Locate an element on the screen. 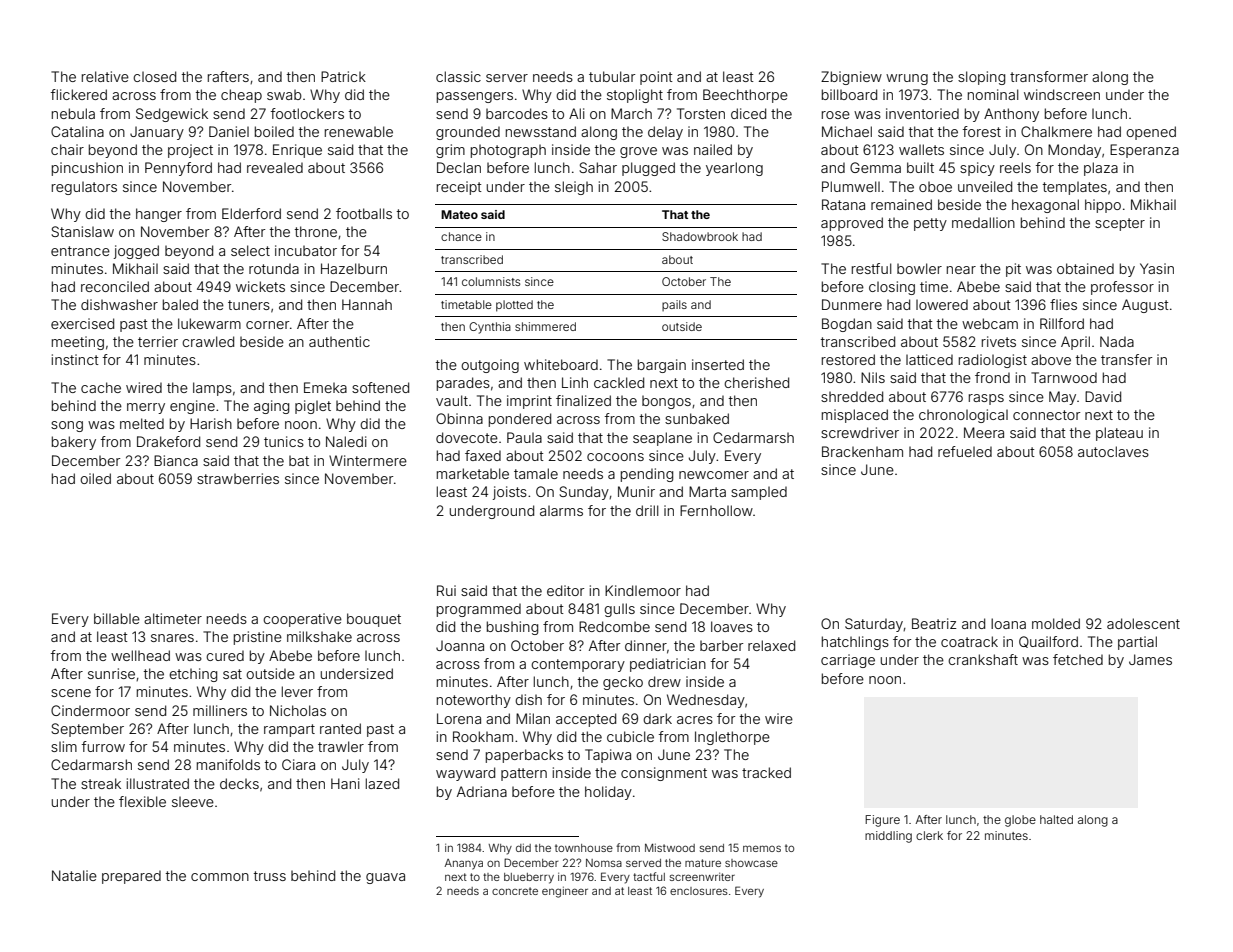  medallion is located at coordinates (983, 222).
